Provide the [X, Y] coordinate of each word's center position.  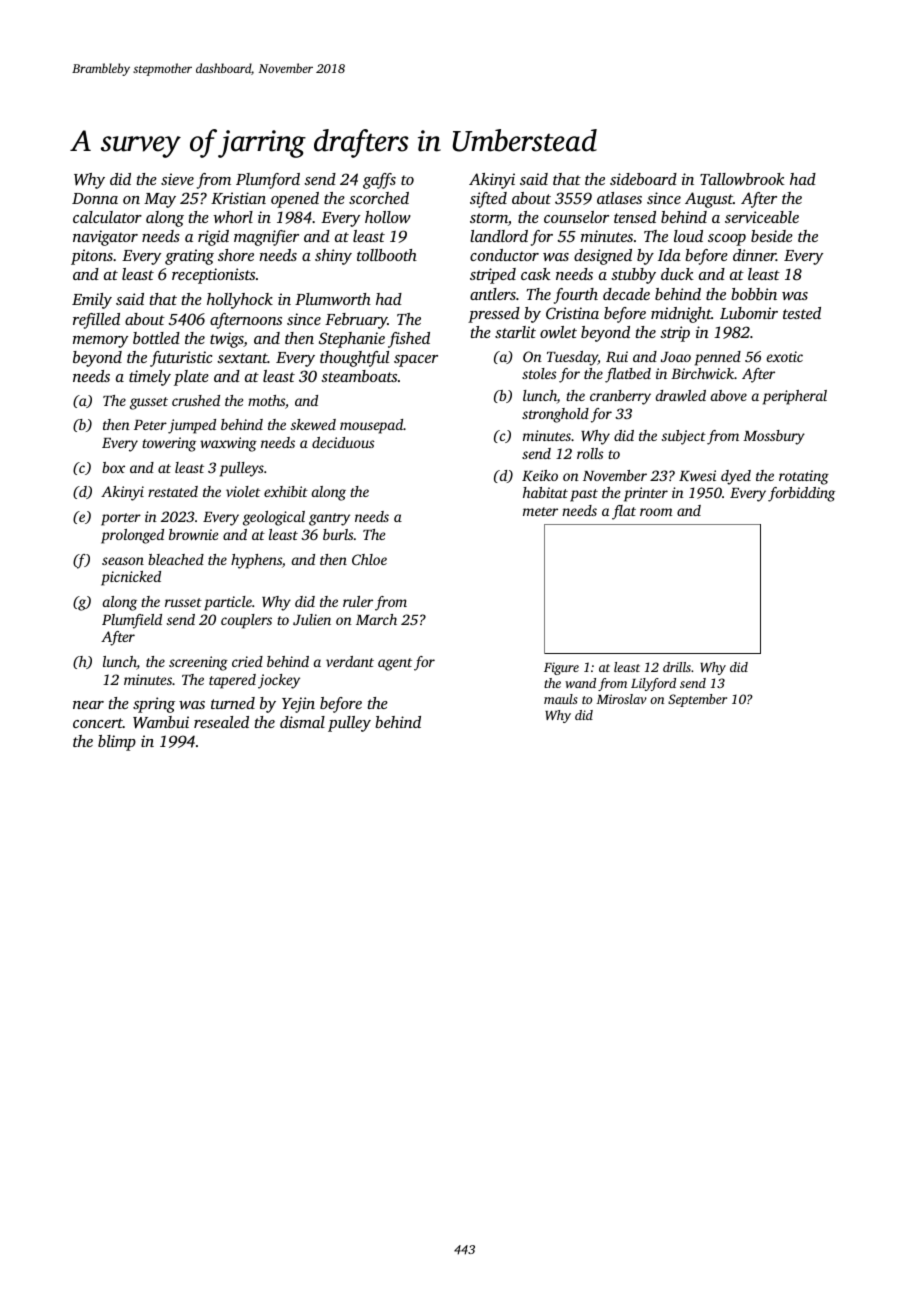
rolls [590, 453]
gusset [149, 403]
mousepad [371, 426]
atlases [619, 198]
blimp [117, 743]
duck [677, 274]
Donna [95, 198]
